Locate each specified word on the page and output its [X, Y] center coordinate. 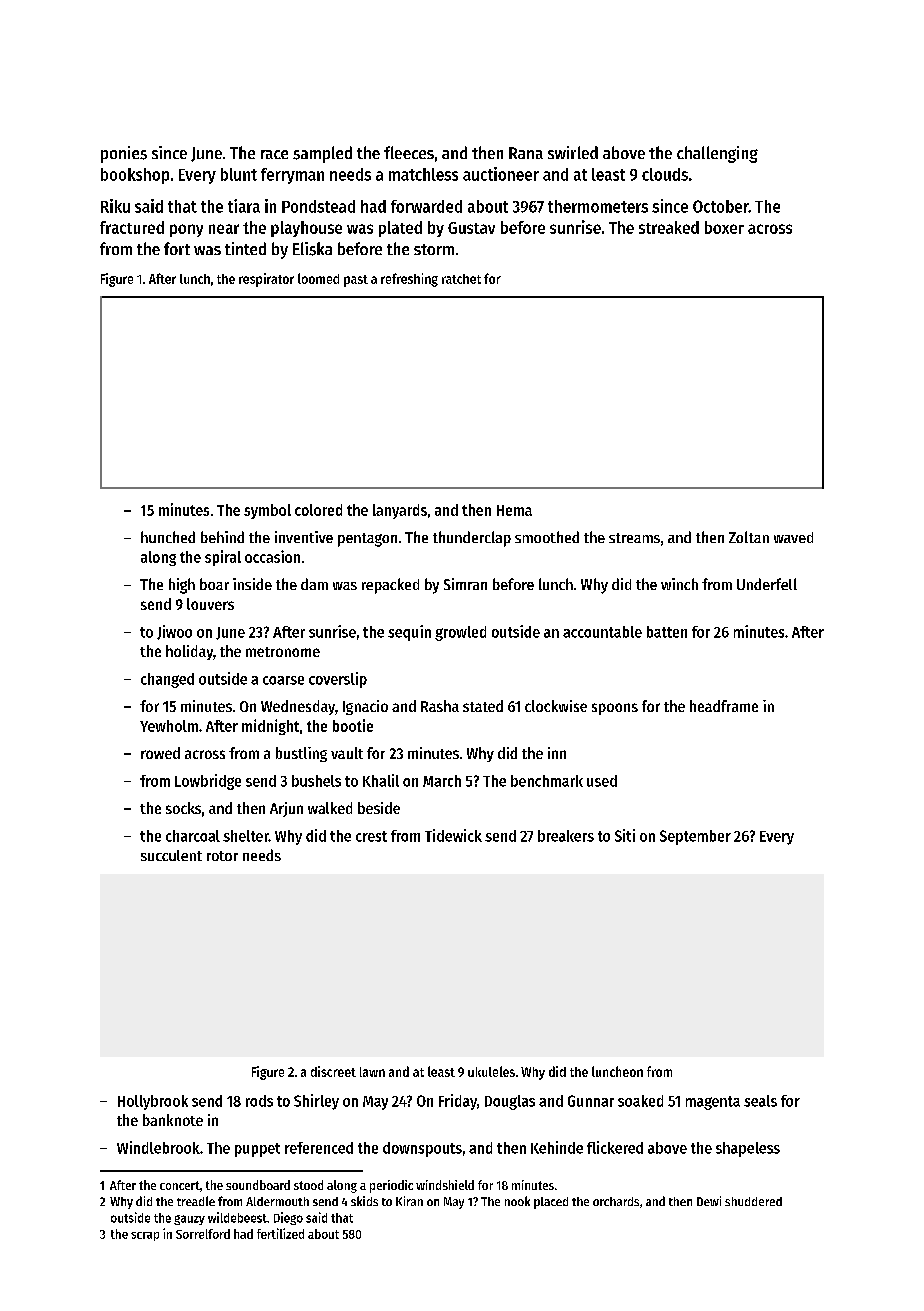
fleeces [409, 152]
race [274, 154]
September [695, 837]
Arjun [286, 809]
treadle [196, 1201]
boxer [724, 227]
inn [557, 753]
